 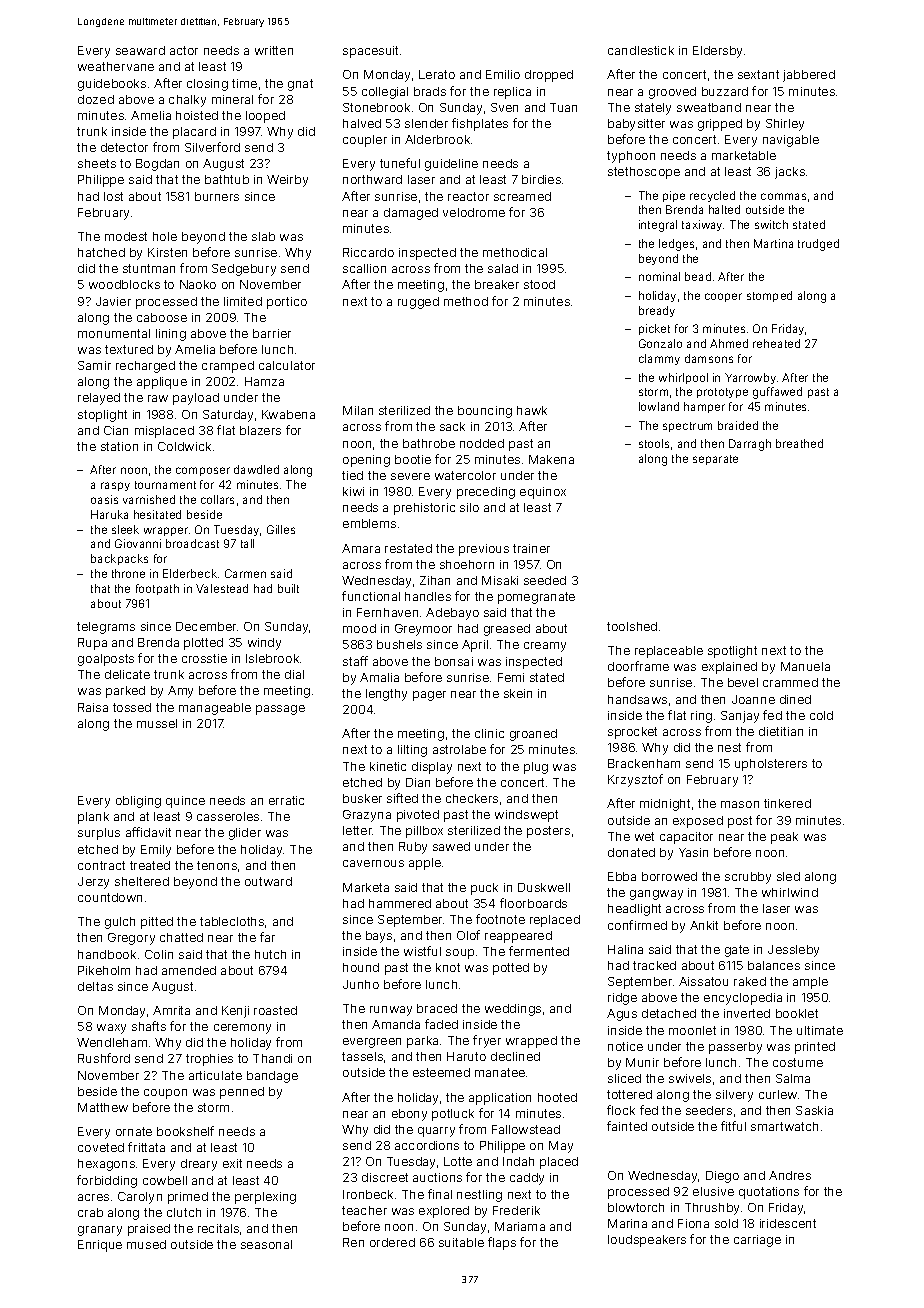 What do you see at coordinates (531, 548) in the screenshot?
I see `trainer` at bounding box center [531, 548].
